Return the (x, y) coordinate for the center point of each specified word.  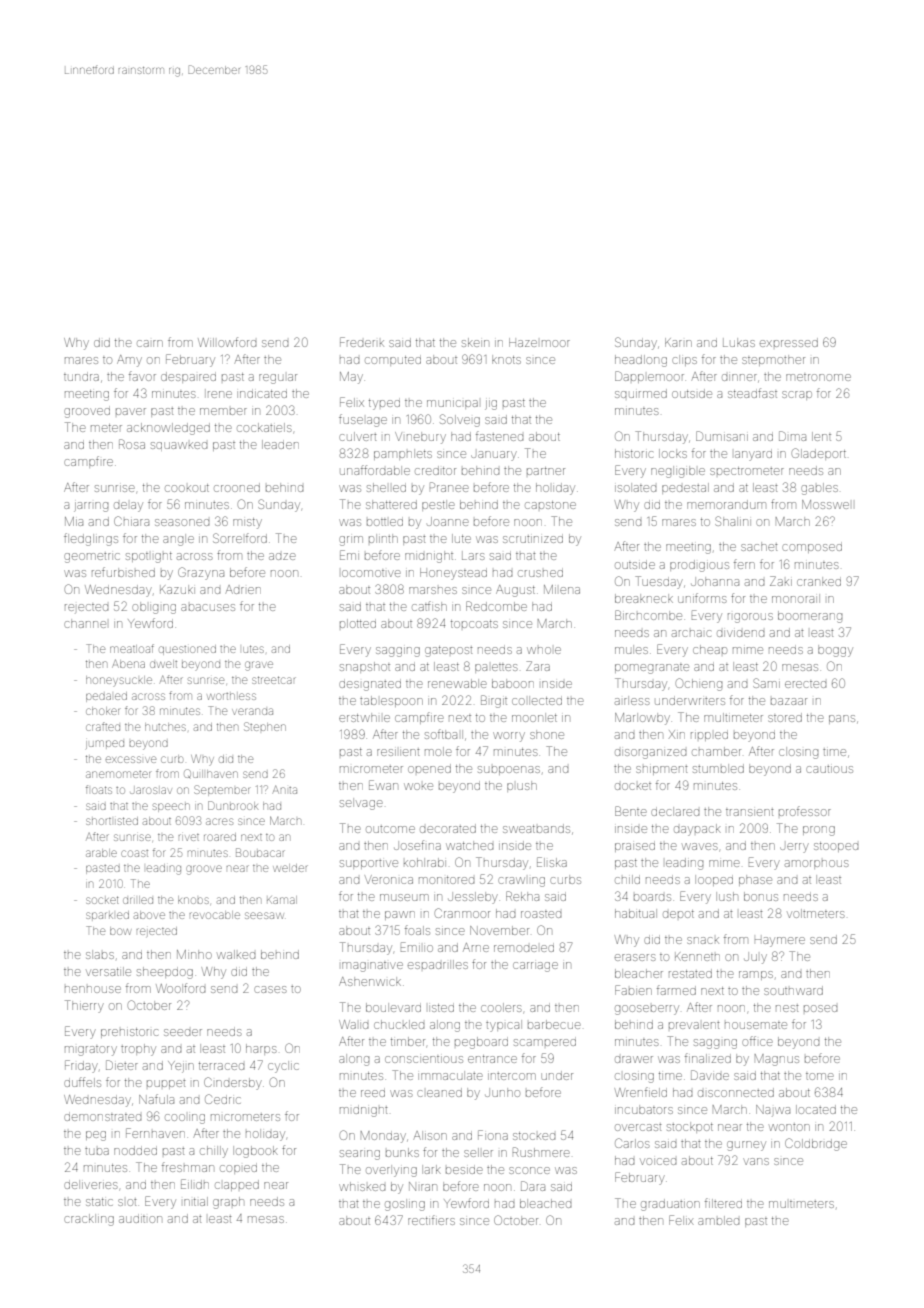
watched (469, 845)
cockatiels (264, 427)
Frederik (362, 342)
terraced (221, 1066)
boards (652, 897)
